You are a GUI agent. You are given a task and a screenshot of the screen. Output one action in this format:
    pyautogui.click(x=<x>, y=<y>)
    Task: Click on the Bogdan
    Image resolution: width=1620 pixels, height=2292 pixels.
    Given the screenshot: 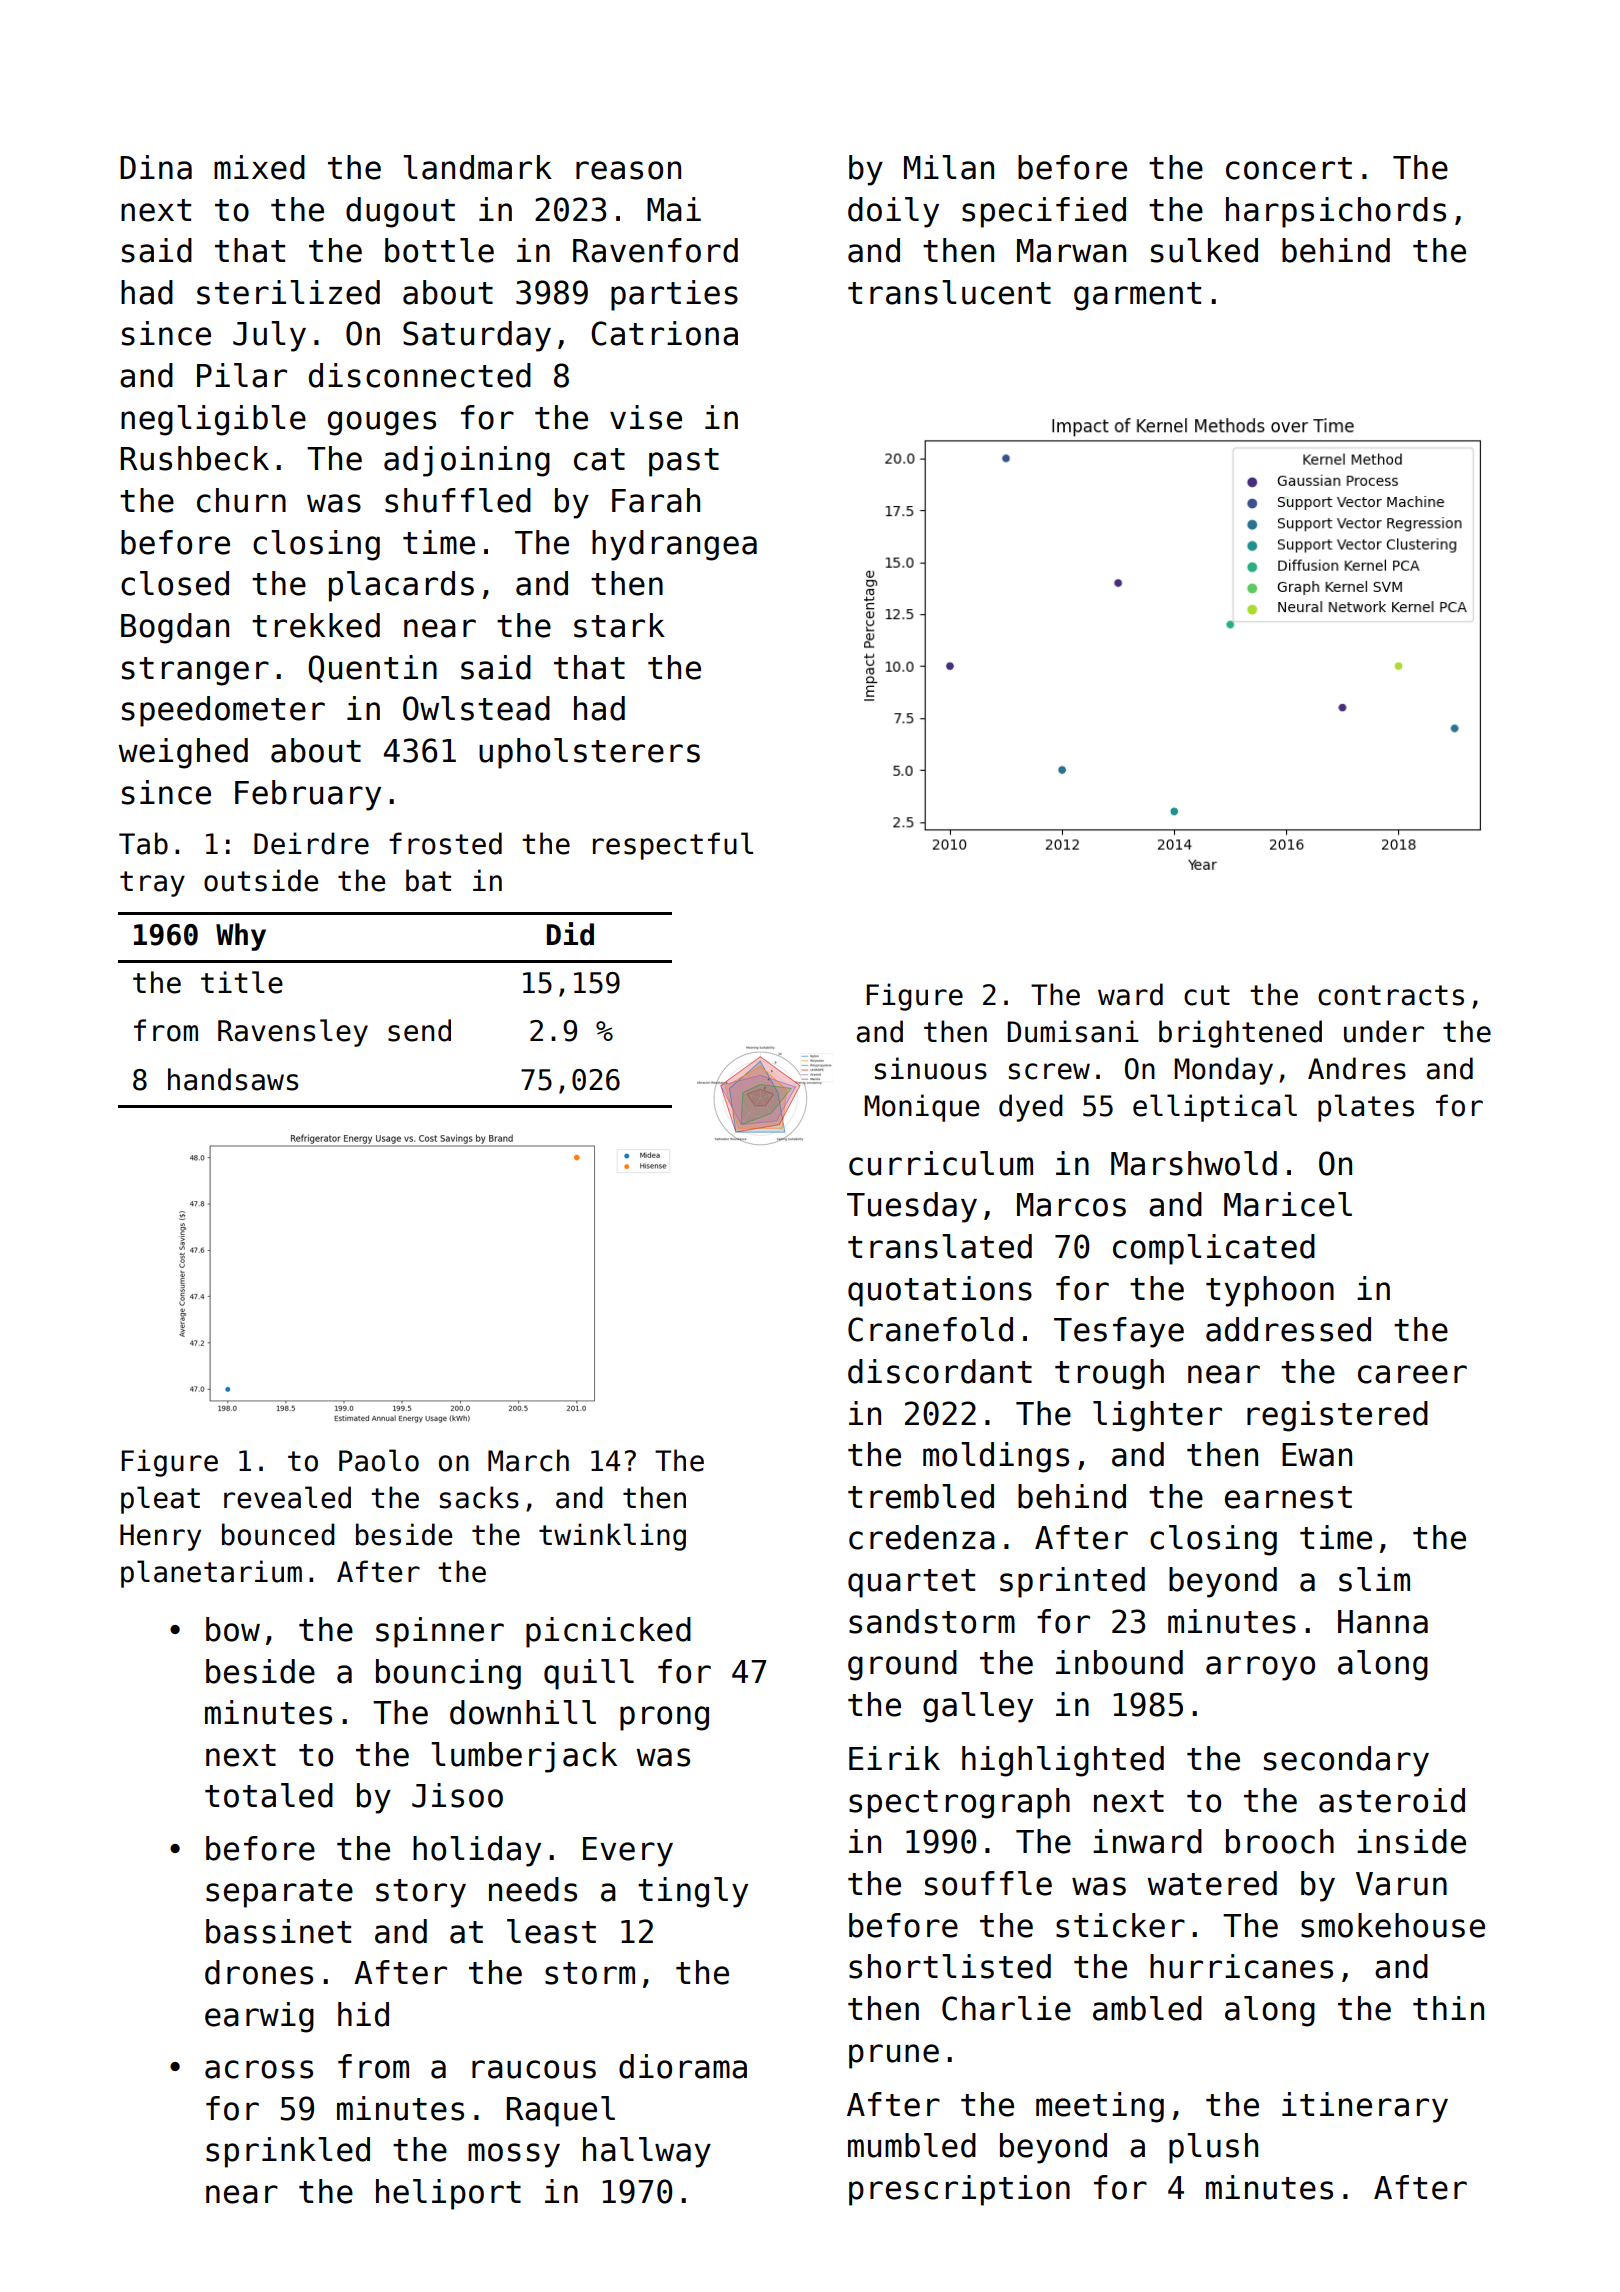 What is the action you would take?
    pyautogui.click(x=175, y=628)
